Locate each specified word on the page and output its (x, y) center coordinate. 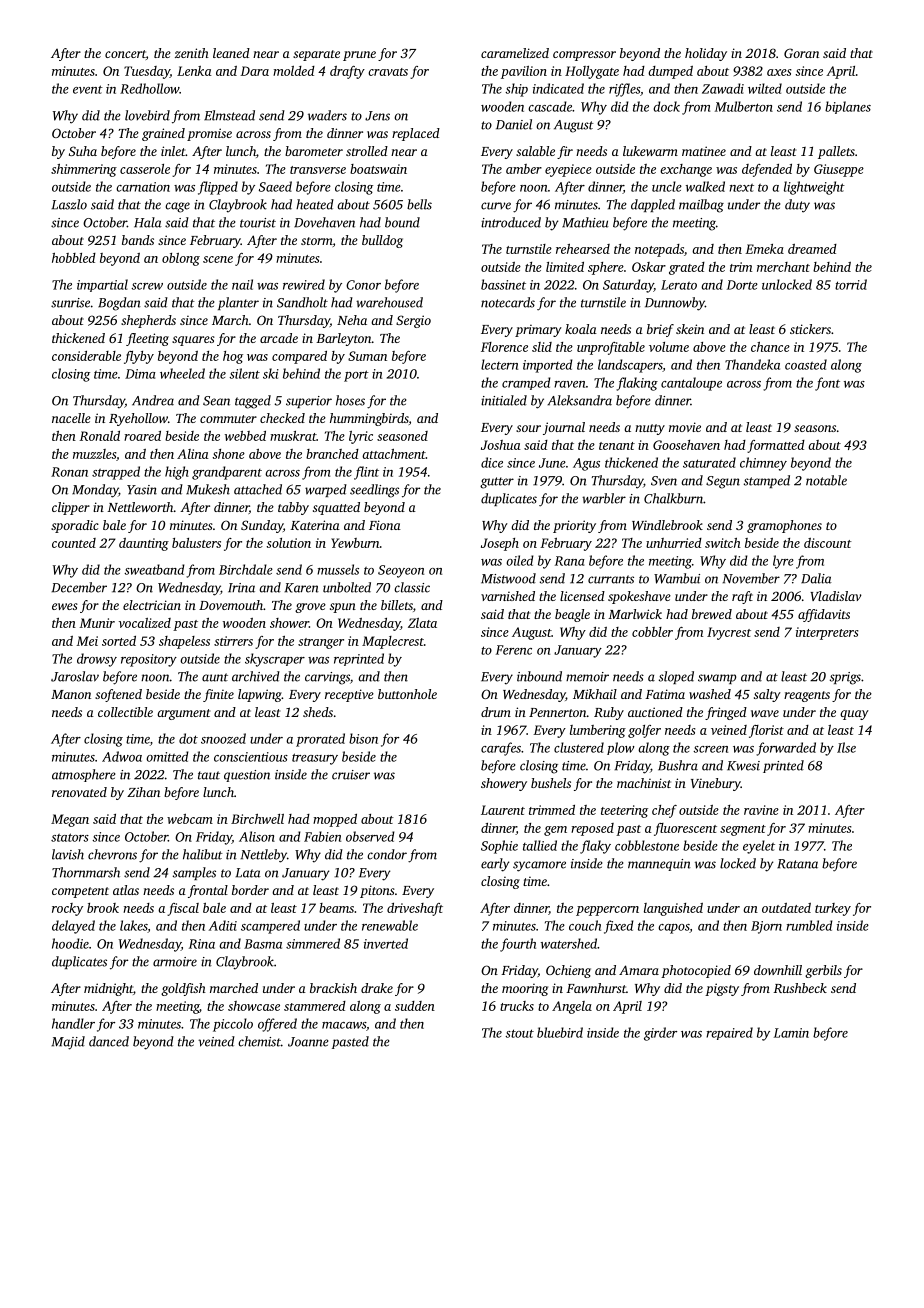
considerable (86, 356)
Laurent (503, 810)
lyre (783, 562)
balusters (196, 543)
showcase (254, 1006)
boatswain (378, 169)
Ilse (846, 747)
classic (412, 587)
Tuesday (147, 72)
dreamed (812, 249)
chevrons (112, 854)
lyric (361, 437)
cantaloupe (691, 384)
